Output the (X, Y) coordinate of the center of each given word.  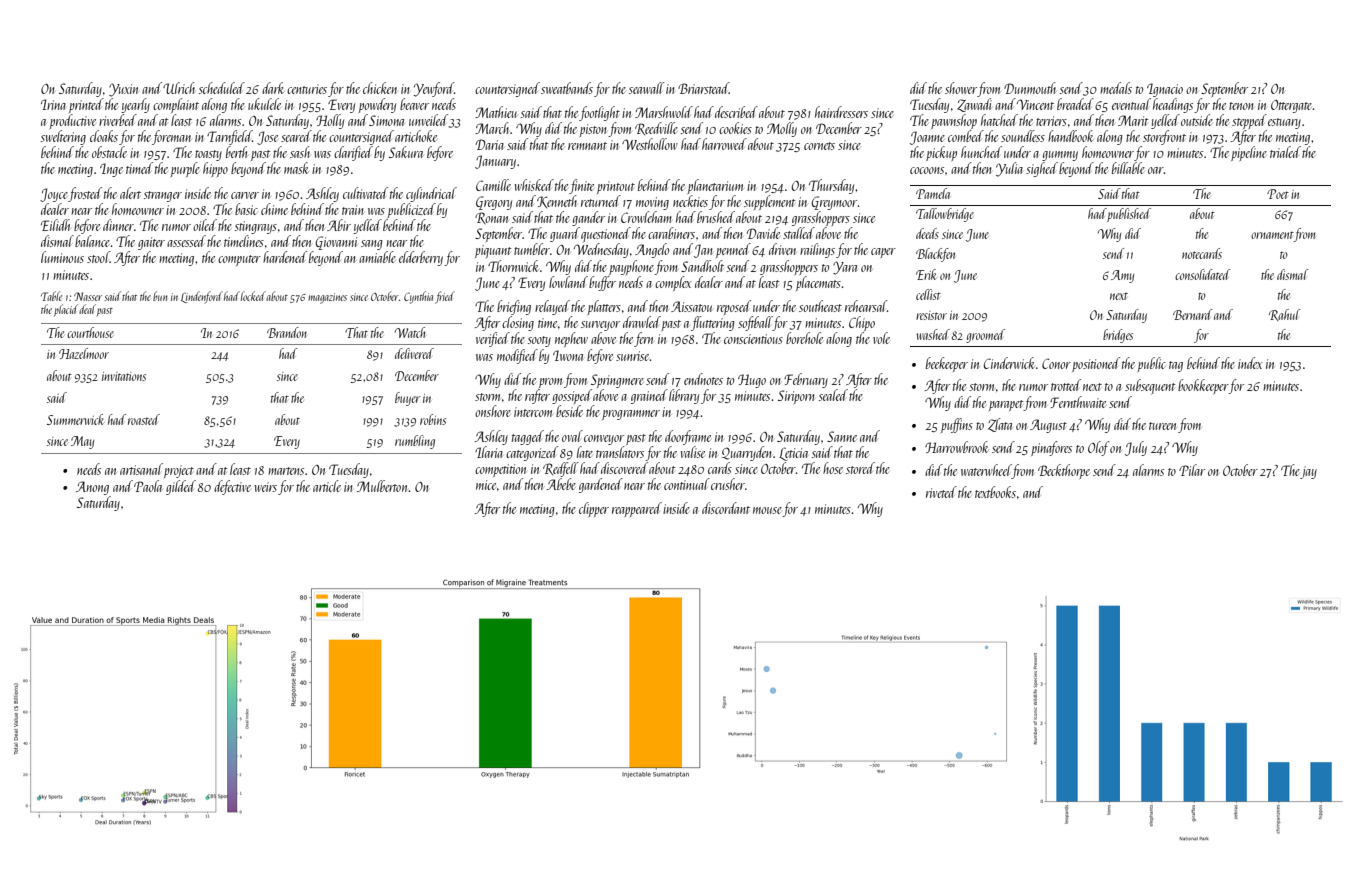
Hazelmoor (84, 353)
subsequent (1150, 387)
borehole (804, 338)
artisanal (141, 469)
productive (72, 121)
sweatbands (567, 88)
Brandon (287, 332)
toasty (208, 155)
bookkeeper (1203, 386)
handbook (1071, 136)
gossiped (572, 396)
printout (616, 187)
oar (1156, 170)
